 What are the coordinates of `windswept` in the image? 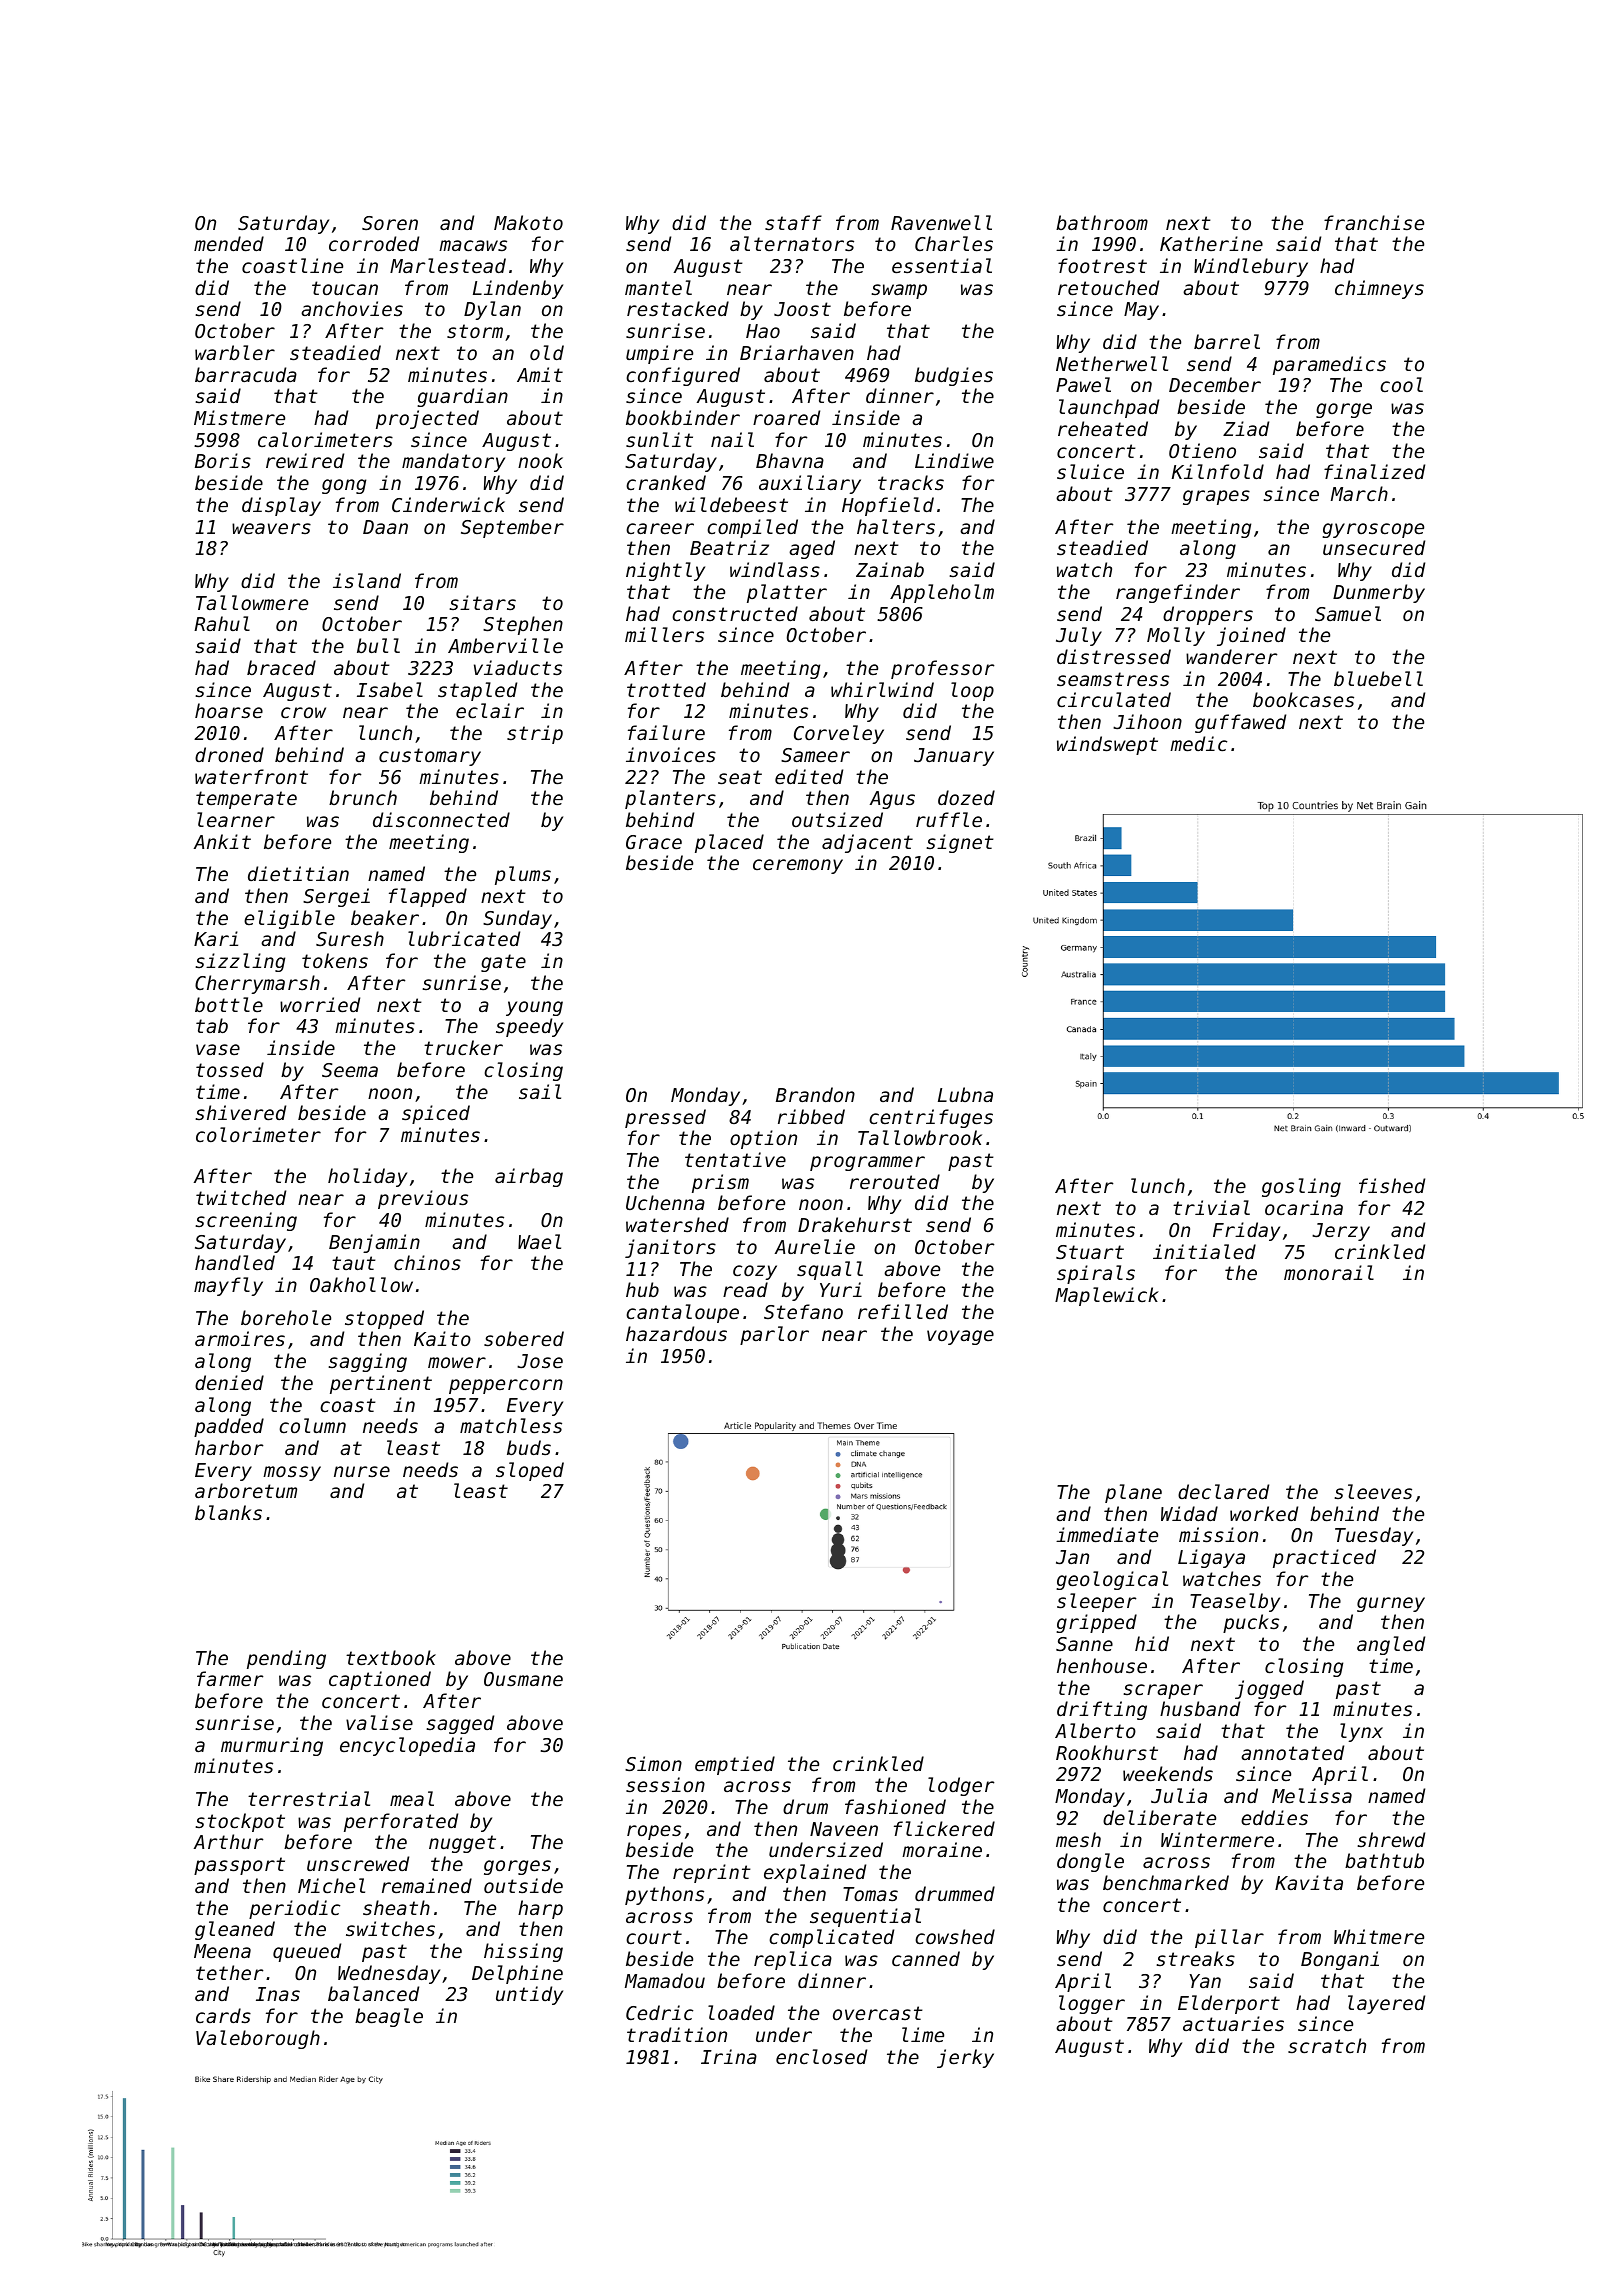 It's located at (1107, 745).
